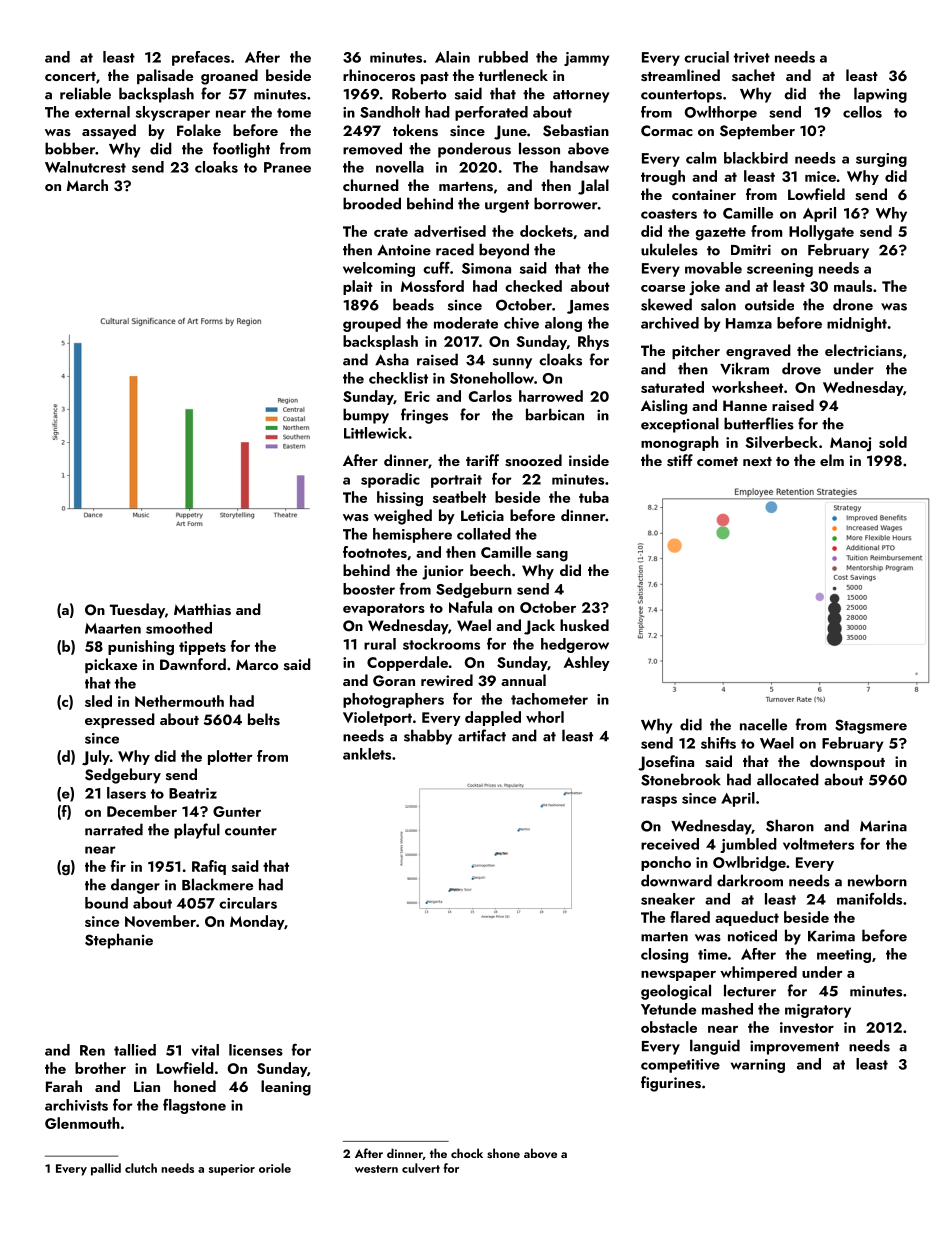  Describe the element at coordinates (490, 396) in the screenshot. I see `Carlos` at that location.
